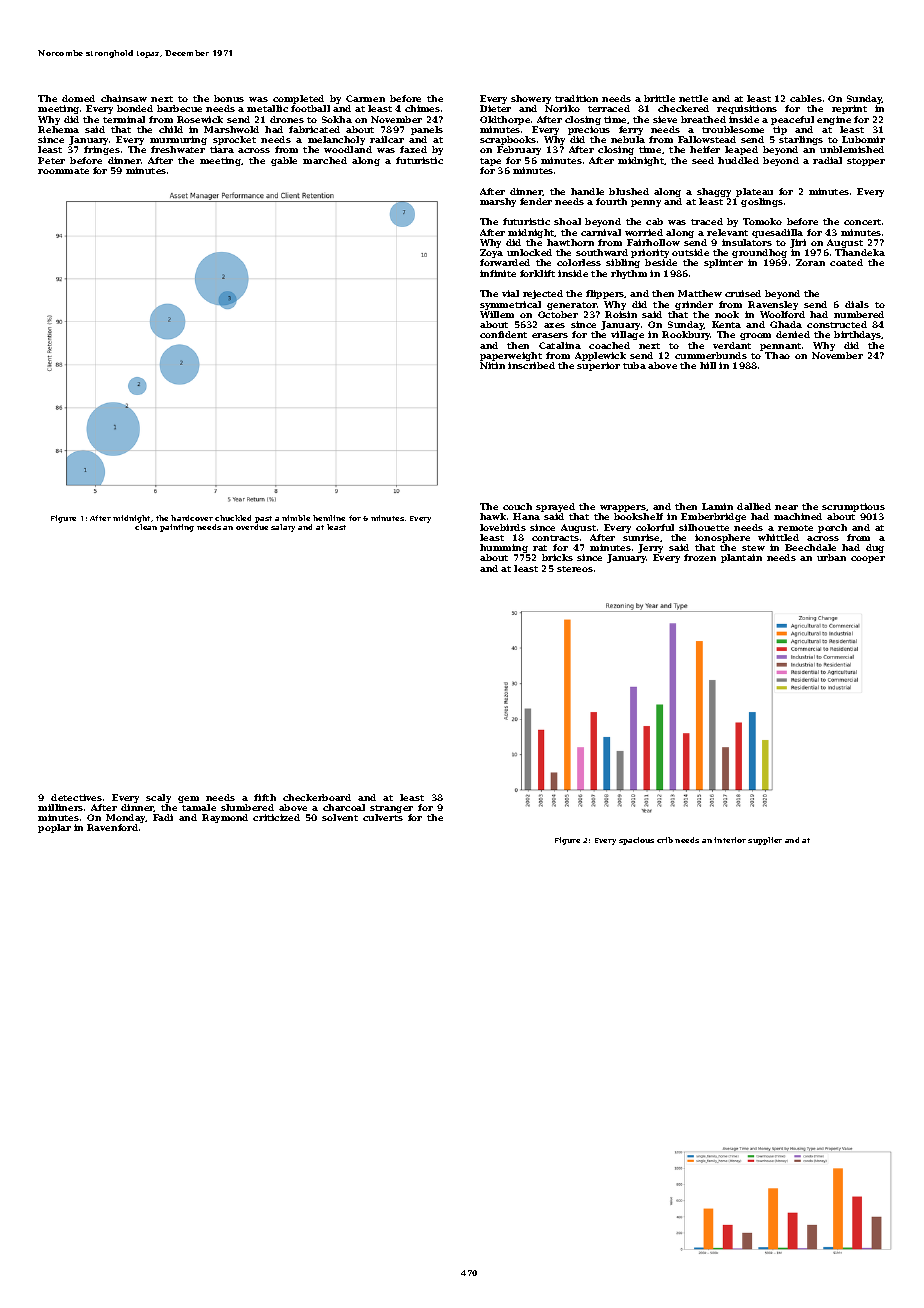 The width and height of the document is (924, 1308). Describe the element at coordinates (868, 559) in the document. I see `cooper` at that location.
